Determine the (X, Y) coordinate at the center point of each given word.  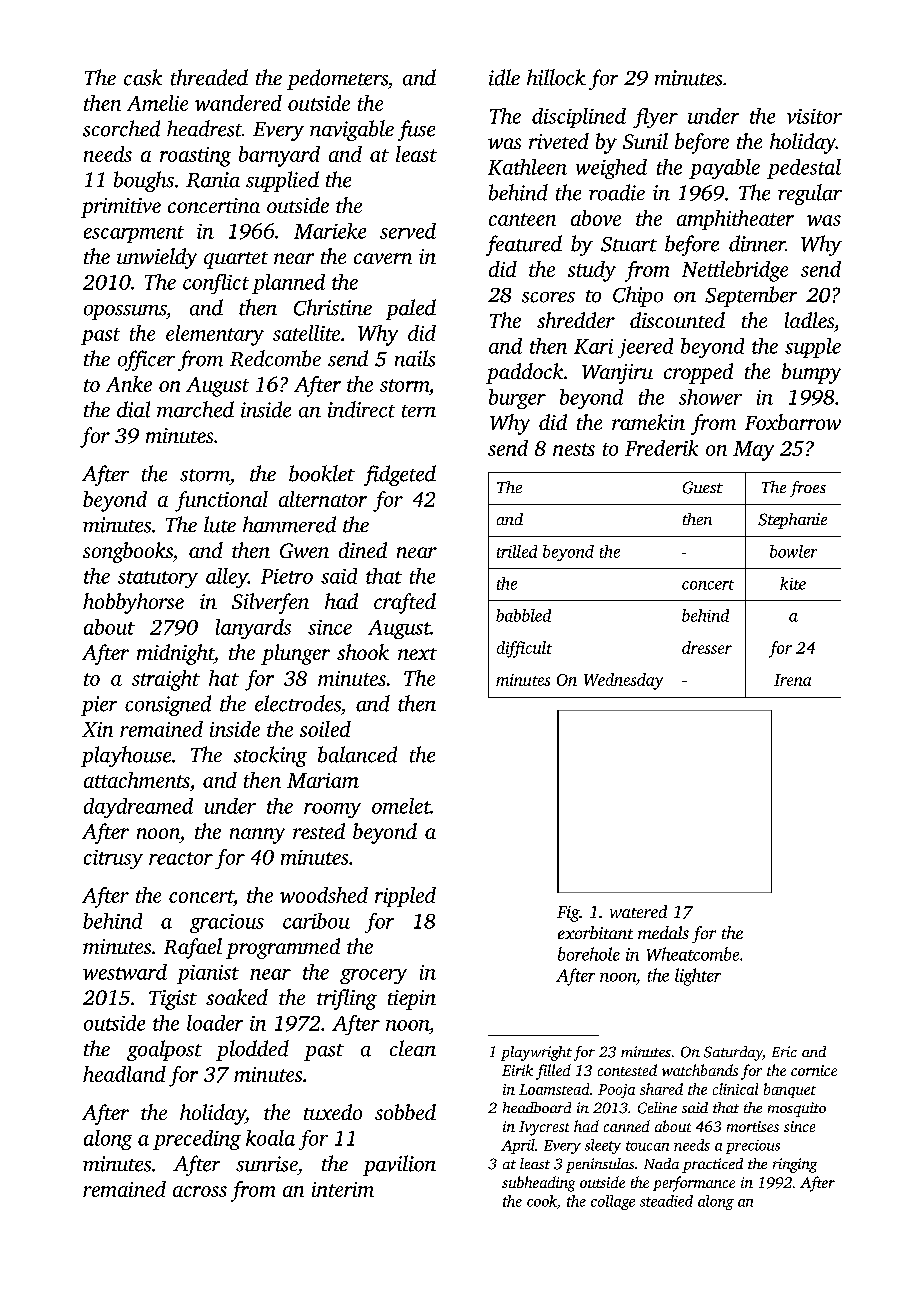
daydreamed (138, 808)
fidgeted (400, 475)
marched (195, 409)
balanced (357, 754)
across (200, 1191)
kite (793, 583)
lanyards (253, 629)
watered (638, 911)
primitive (121, 208)
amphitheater (735, 220)
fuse (416, 130)
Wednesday (623, 681)
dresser (707, 647)
